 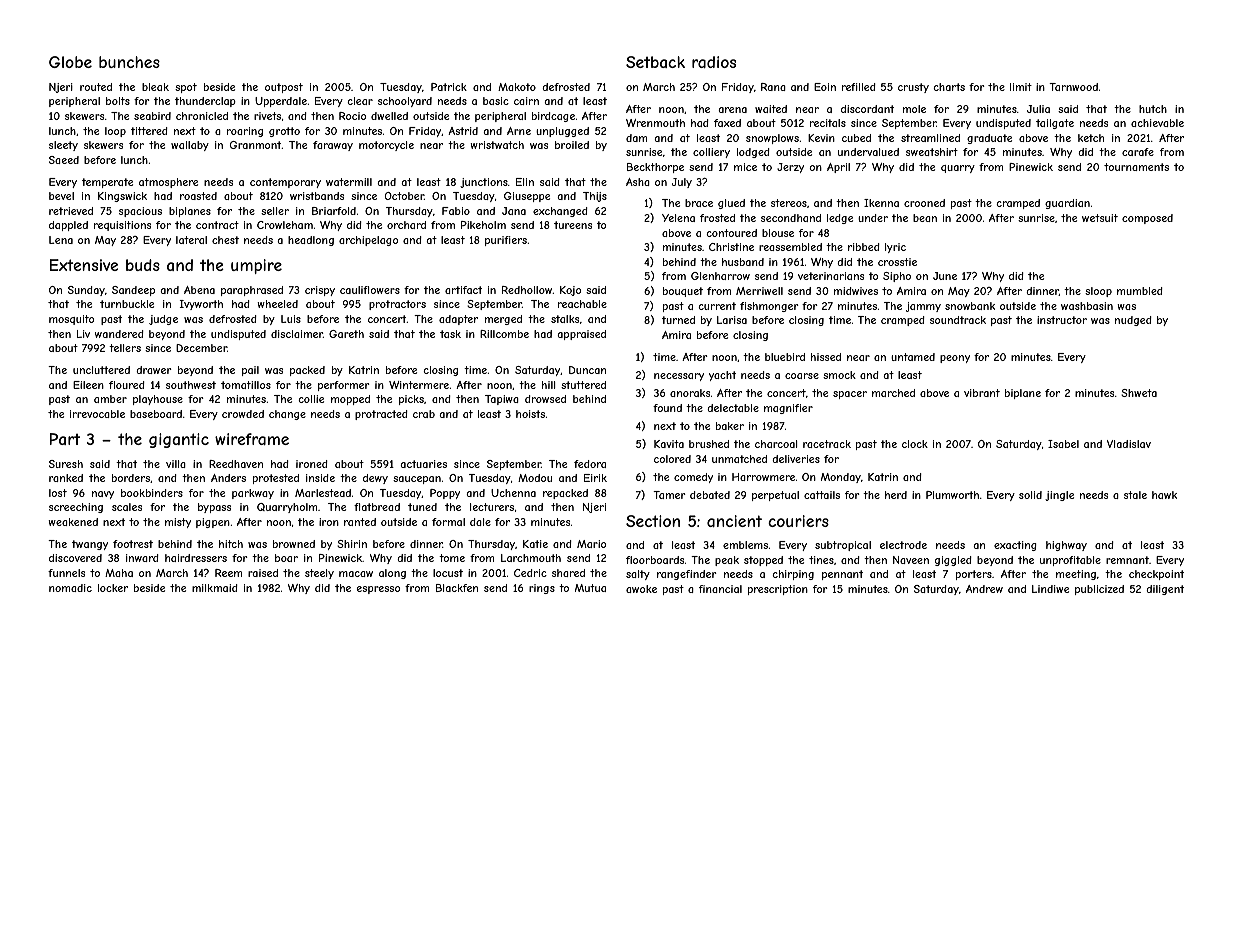 I want to click on weakened, so click(x=73, y=522).
